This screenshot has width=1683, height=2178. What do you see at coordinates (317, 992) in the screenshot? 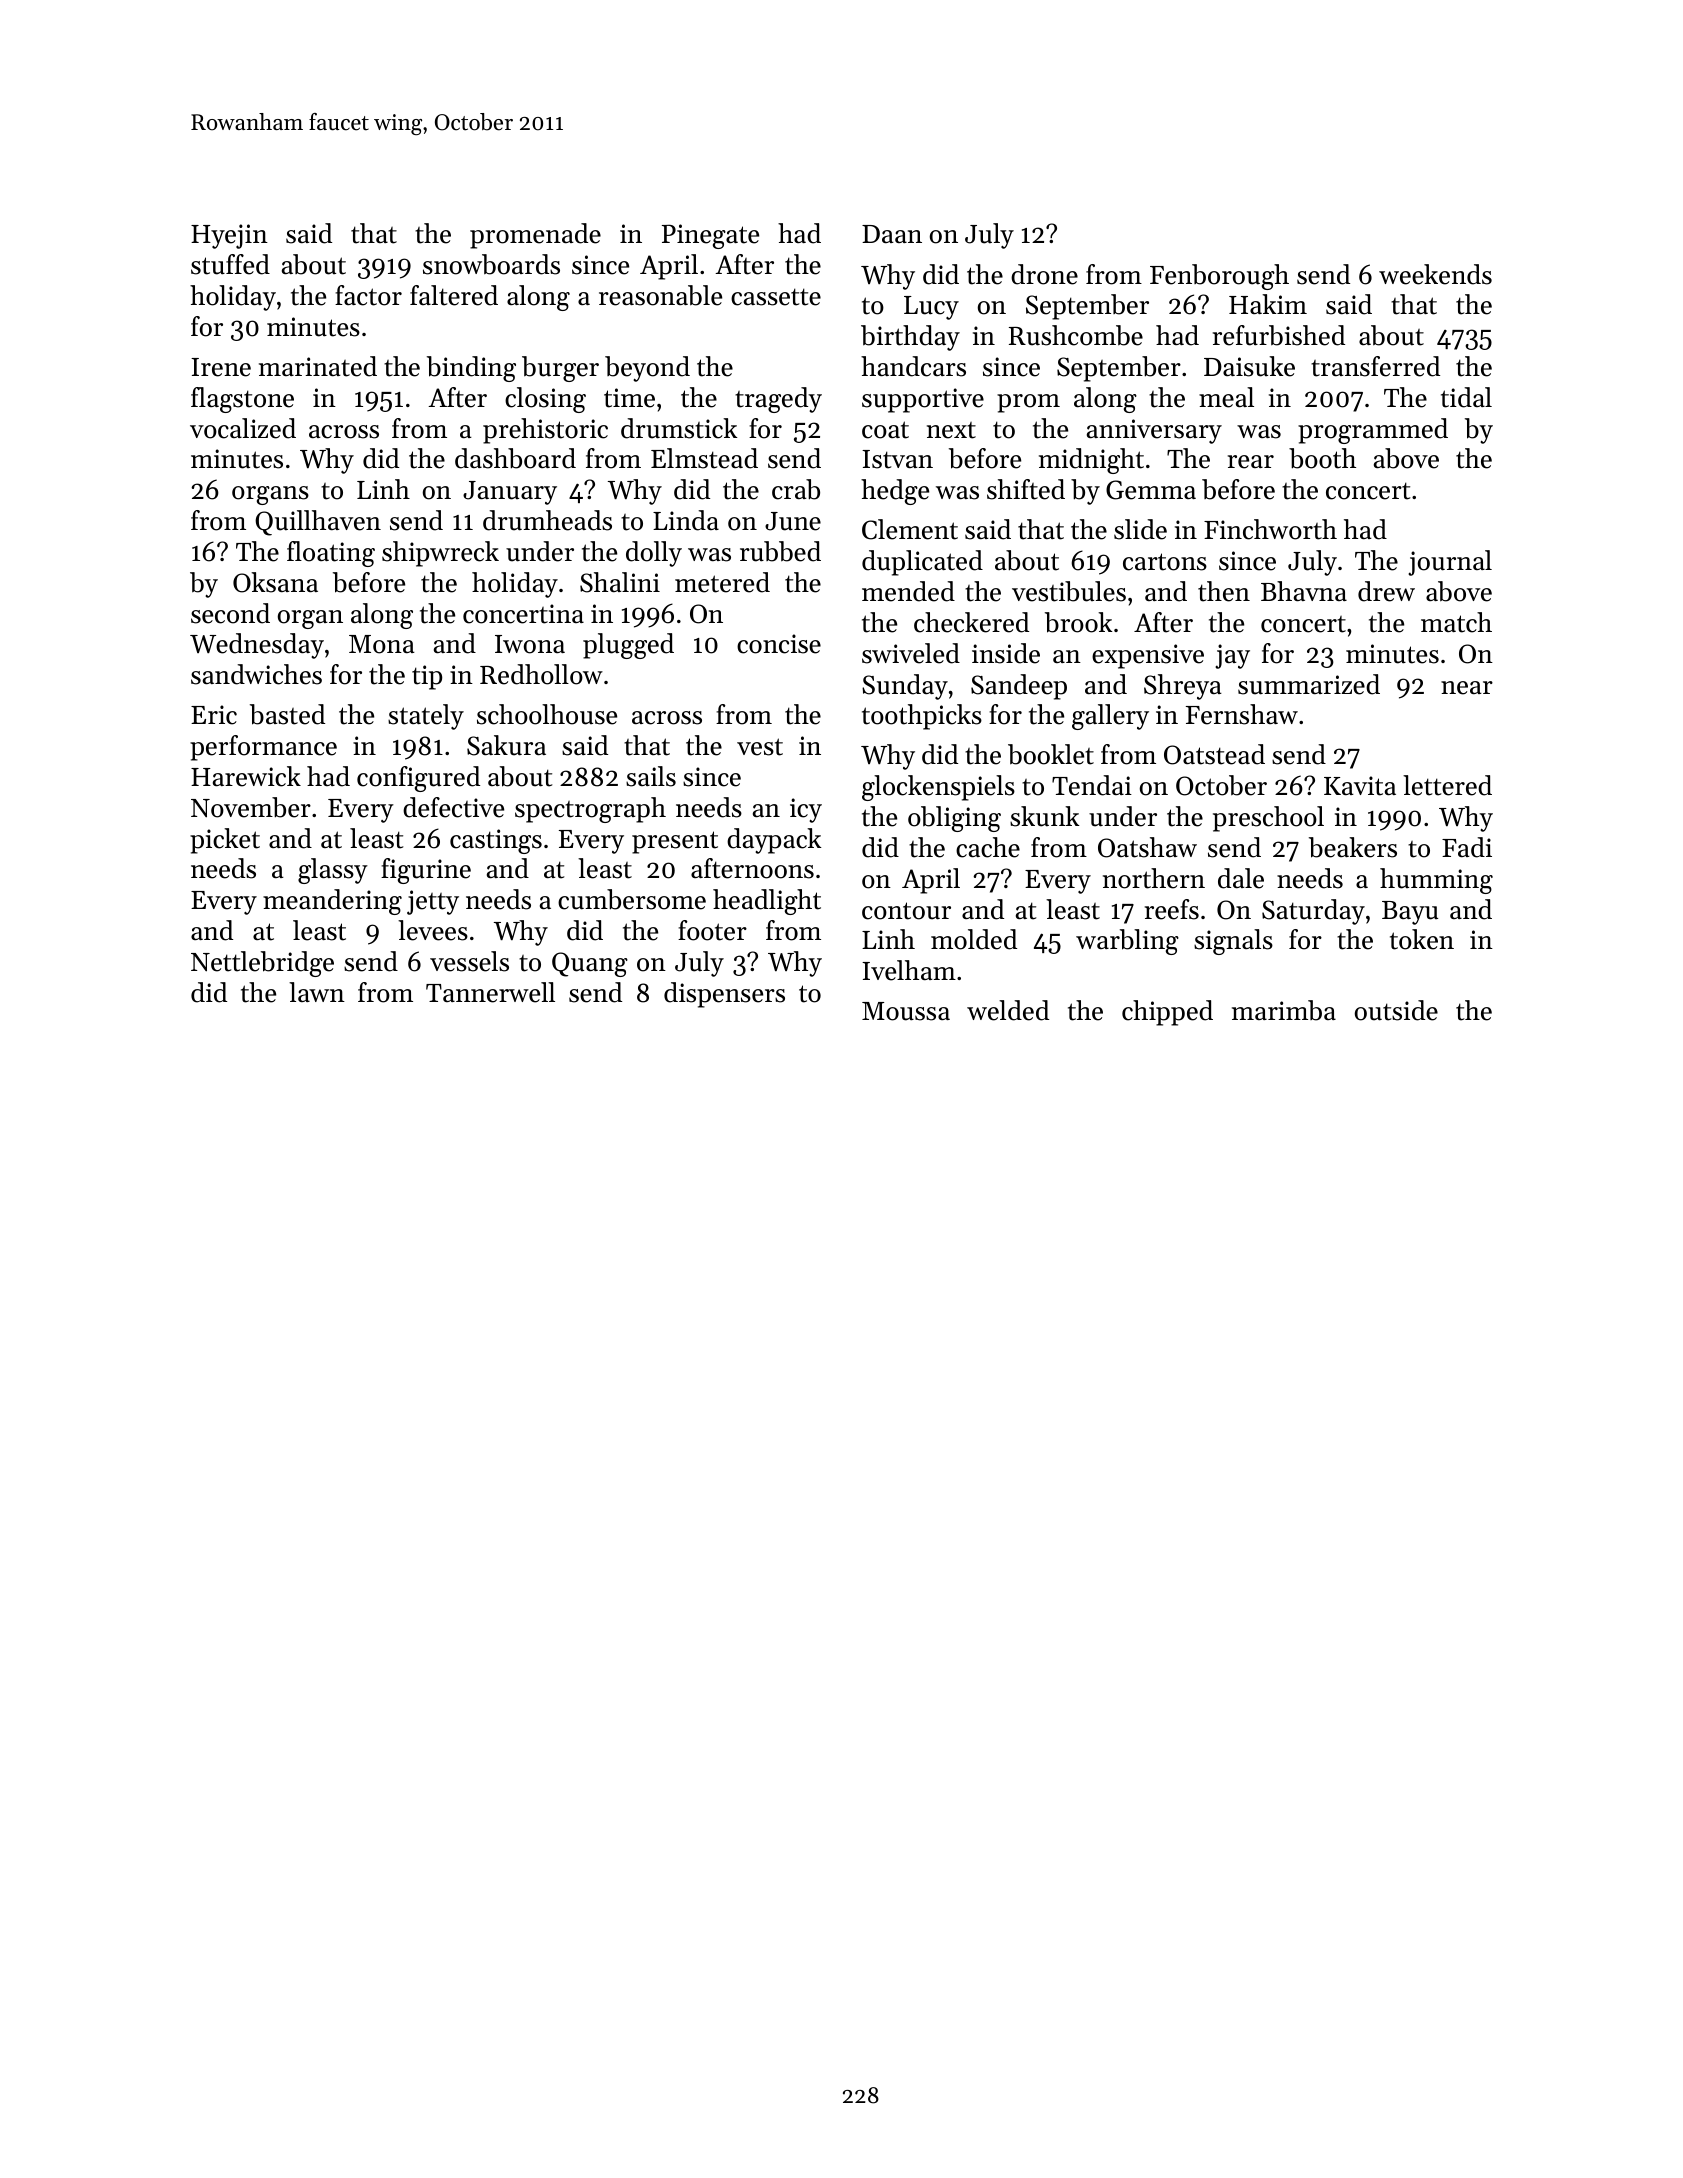
I see `lawn` at bounding box center [317, 992].
